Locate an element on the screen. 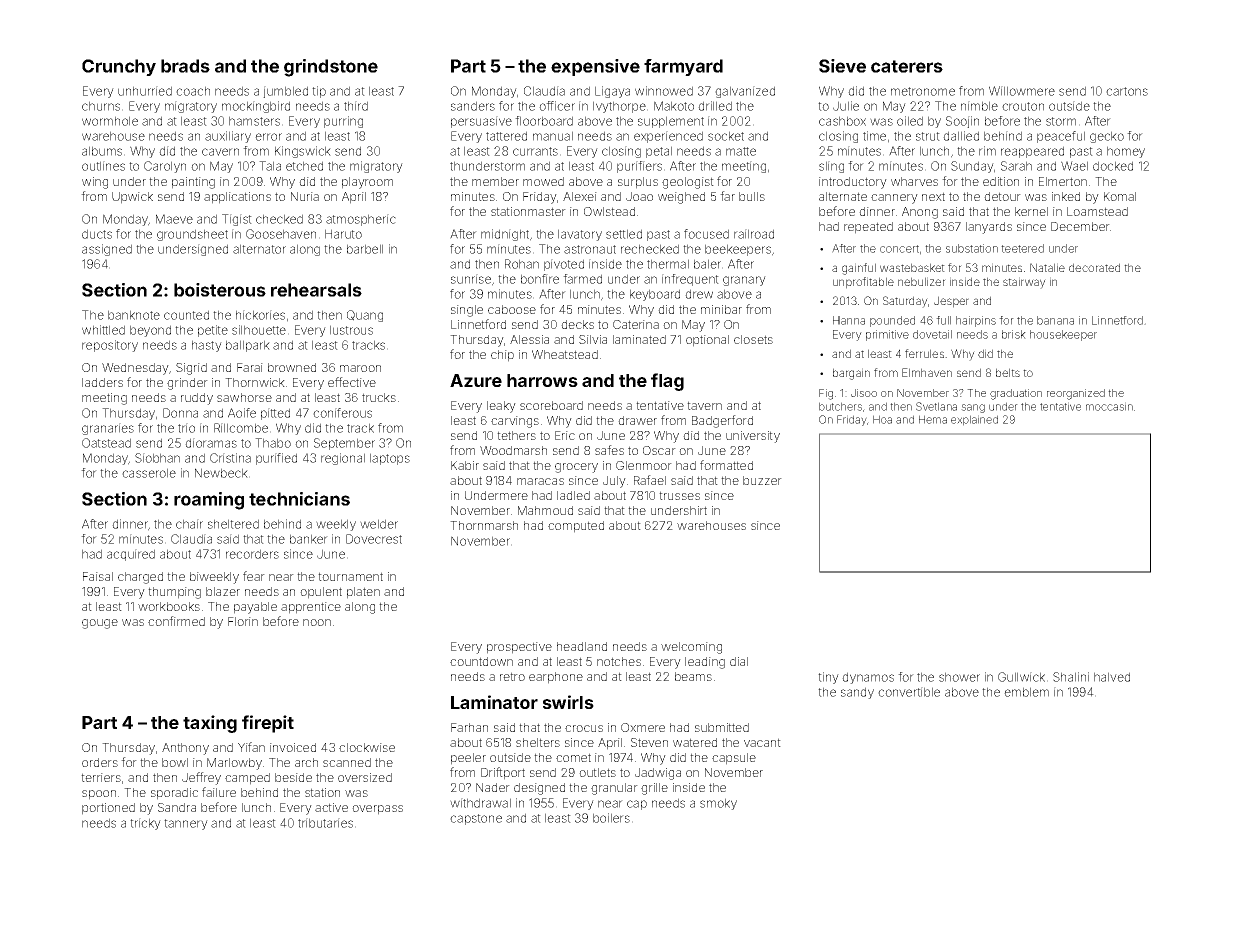 Image resolution: width=1233 pixels, height=952 pixels. chair is located at coordinates (189, 524).
